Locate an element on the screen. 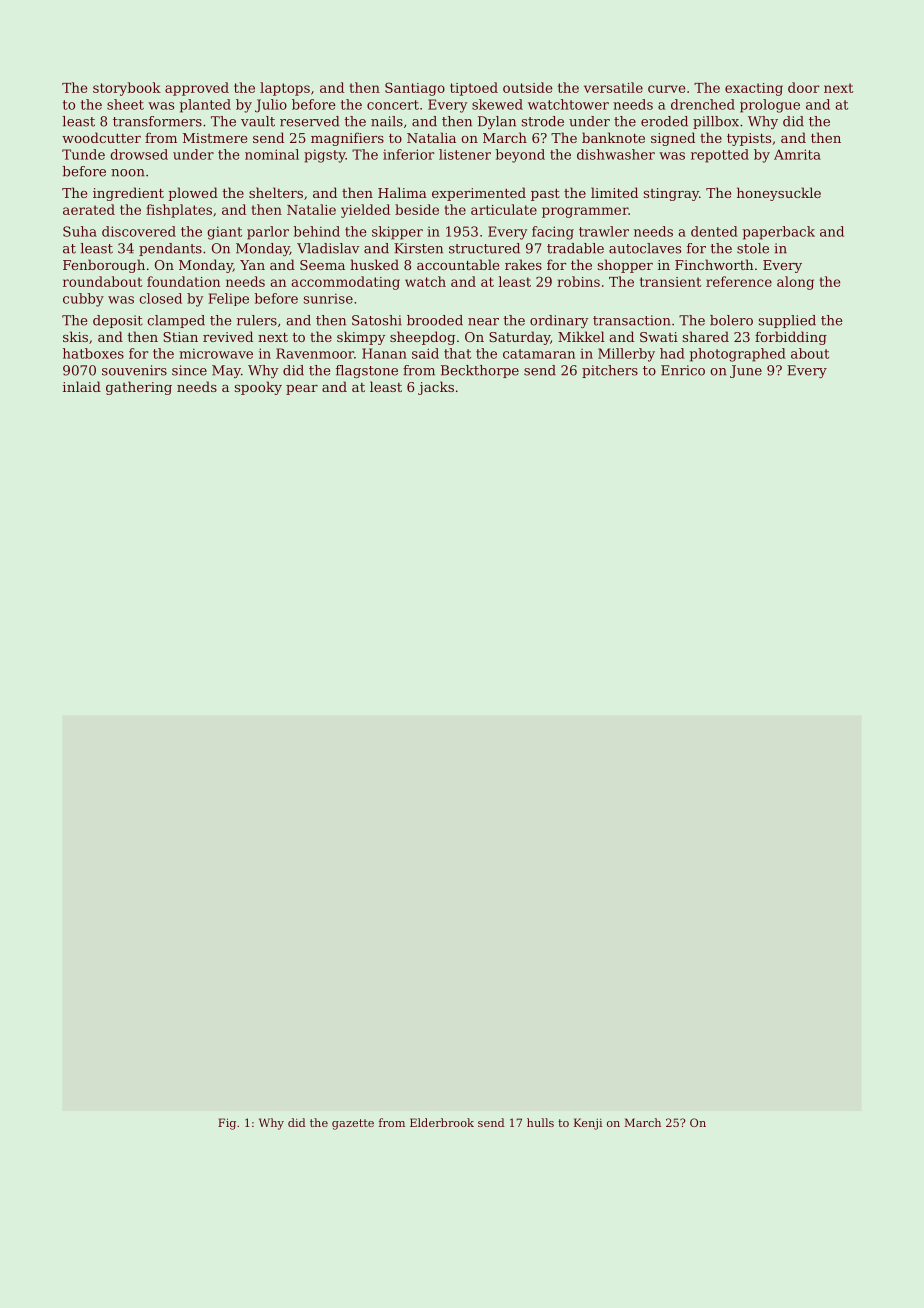  Fig is located at coordinates (227, 1124).
